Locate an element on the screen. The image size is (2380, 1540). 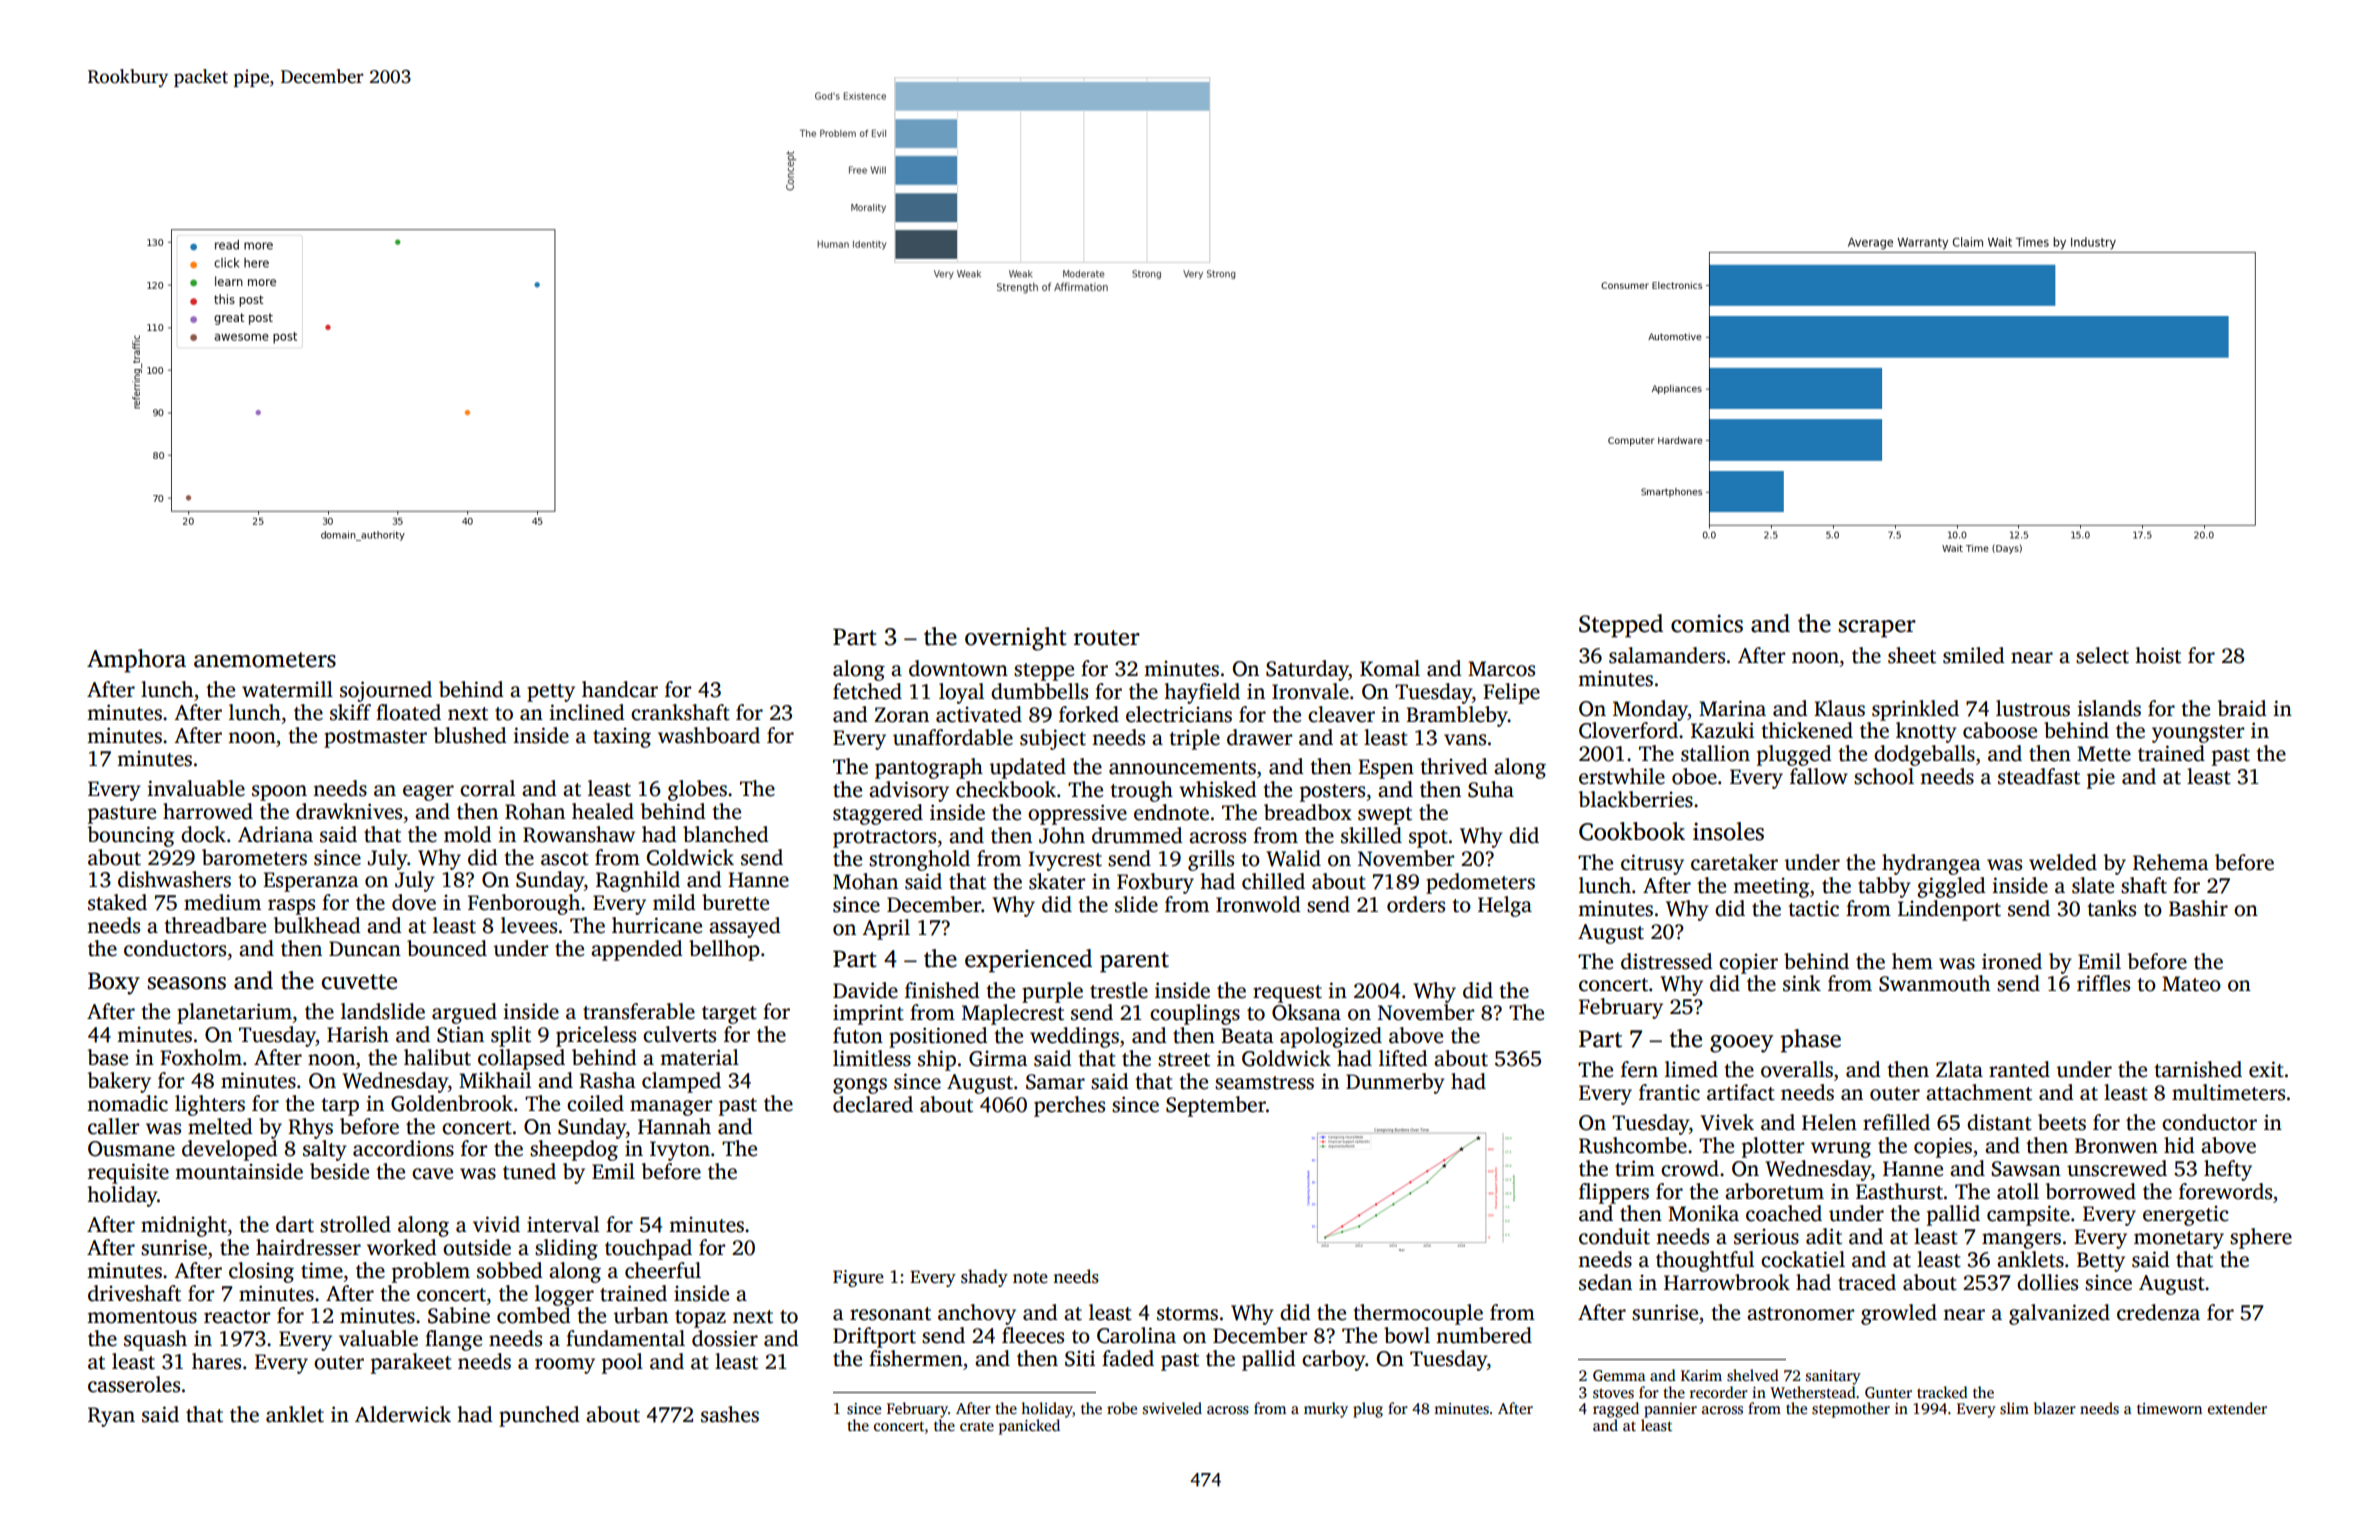
handcar is located at coordinates (620, 689).
